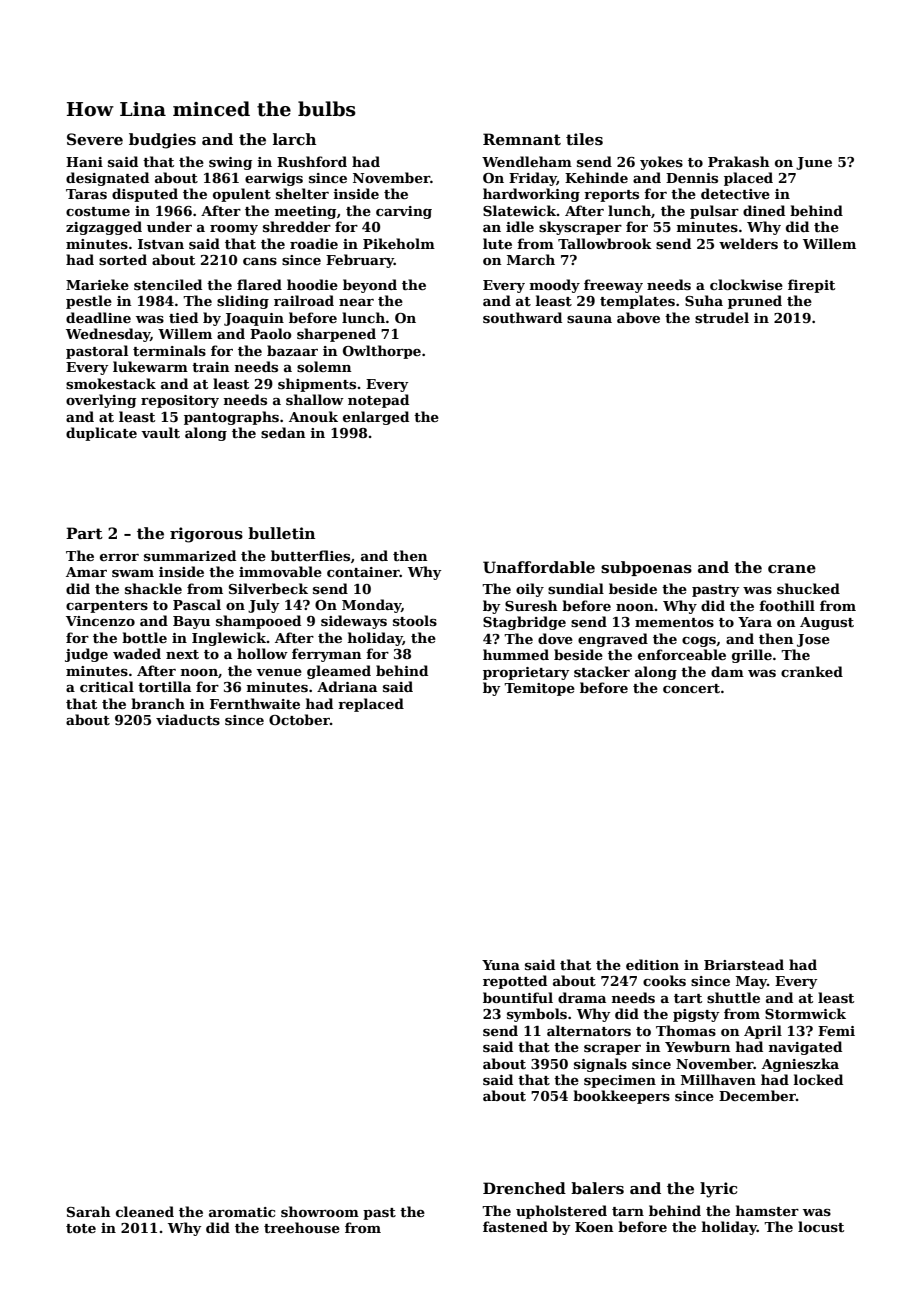 Image resolution: width=924 pixels, height=1308 pixels. Describe the element at coordinates (800, 1065) in the document. I see `Agnieszka` at that location.
